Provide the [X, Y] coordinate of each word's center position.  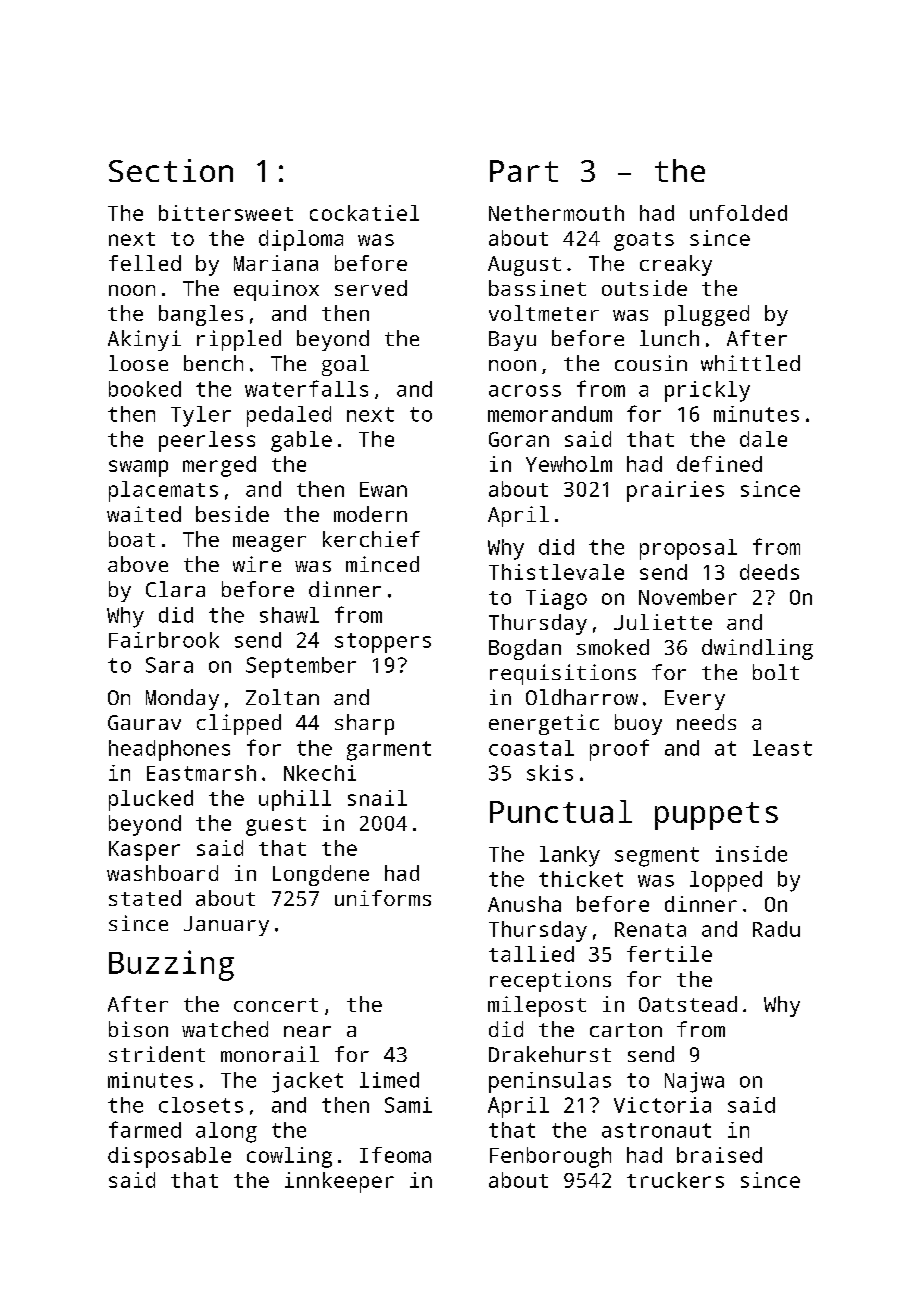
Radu [776, 929]
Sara [169, 665]
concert [276, 1005]
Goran [519, 439]
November [688, 597]
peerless [207, 441]
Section [171, 170]
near [307, 1031]
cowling [289, 1157]
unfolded [738, 213]
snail [377, 798]
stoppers [383, 643]
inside [751, 854]
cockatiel [364, 213]
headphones [169, 750]
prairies [675, 491]
